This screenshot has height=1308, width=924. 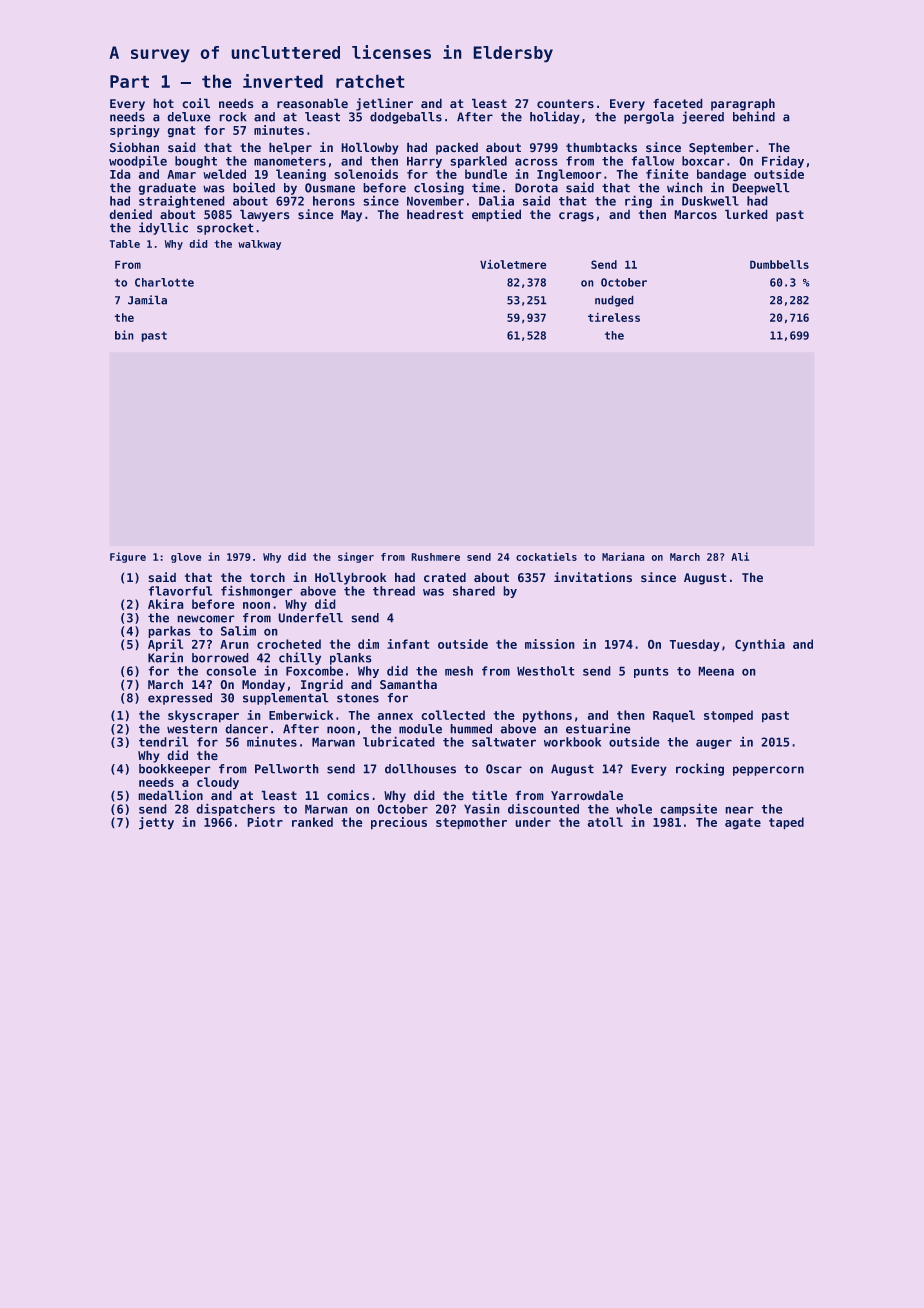 What do you see at coordinates (743, 824) in the screenshot?
I see `agate` at bounding box center [743, 824].
